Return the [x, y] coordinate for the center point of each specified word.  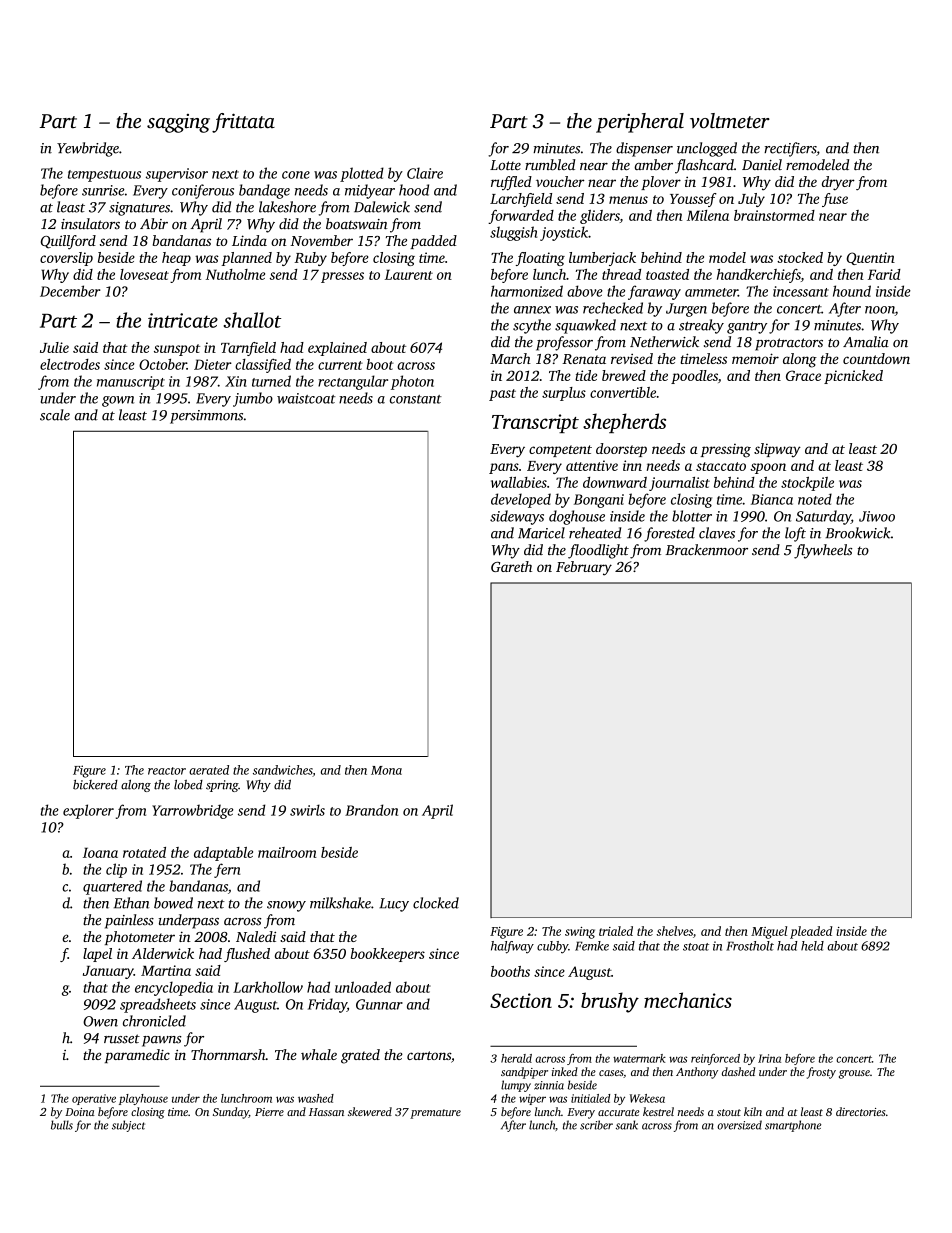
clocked [436, 903]
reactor [167, 771]
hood [414, 190]
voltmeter [730, 121]
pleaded [811, 932]
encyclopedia [174, 989]
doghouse [577, 517]
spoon [768, 468]
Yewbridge [88, 149]
